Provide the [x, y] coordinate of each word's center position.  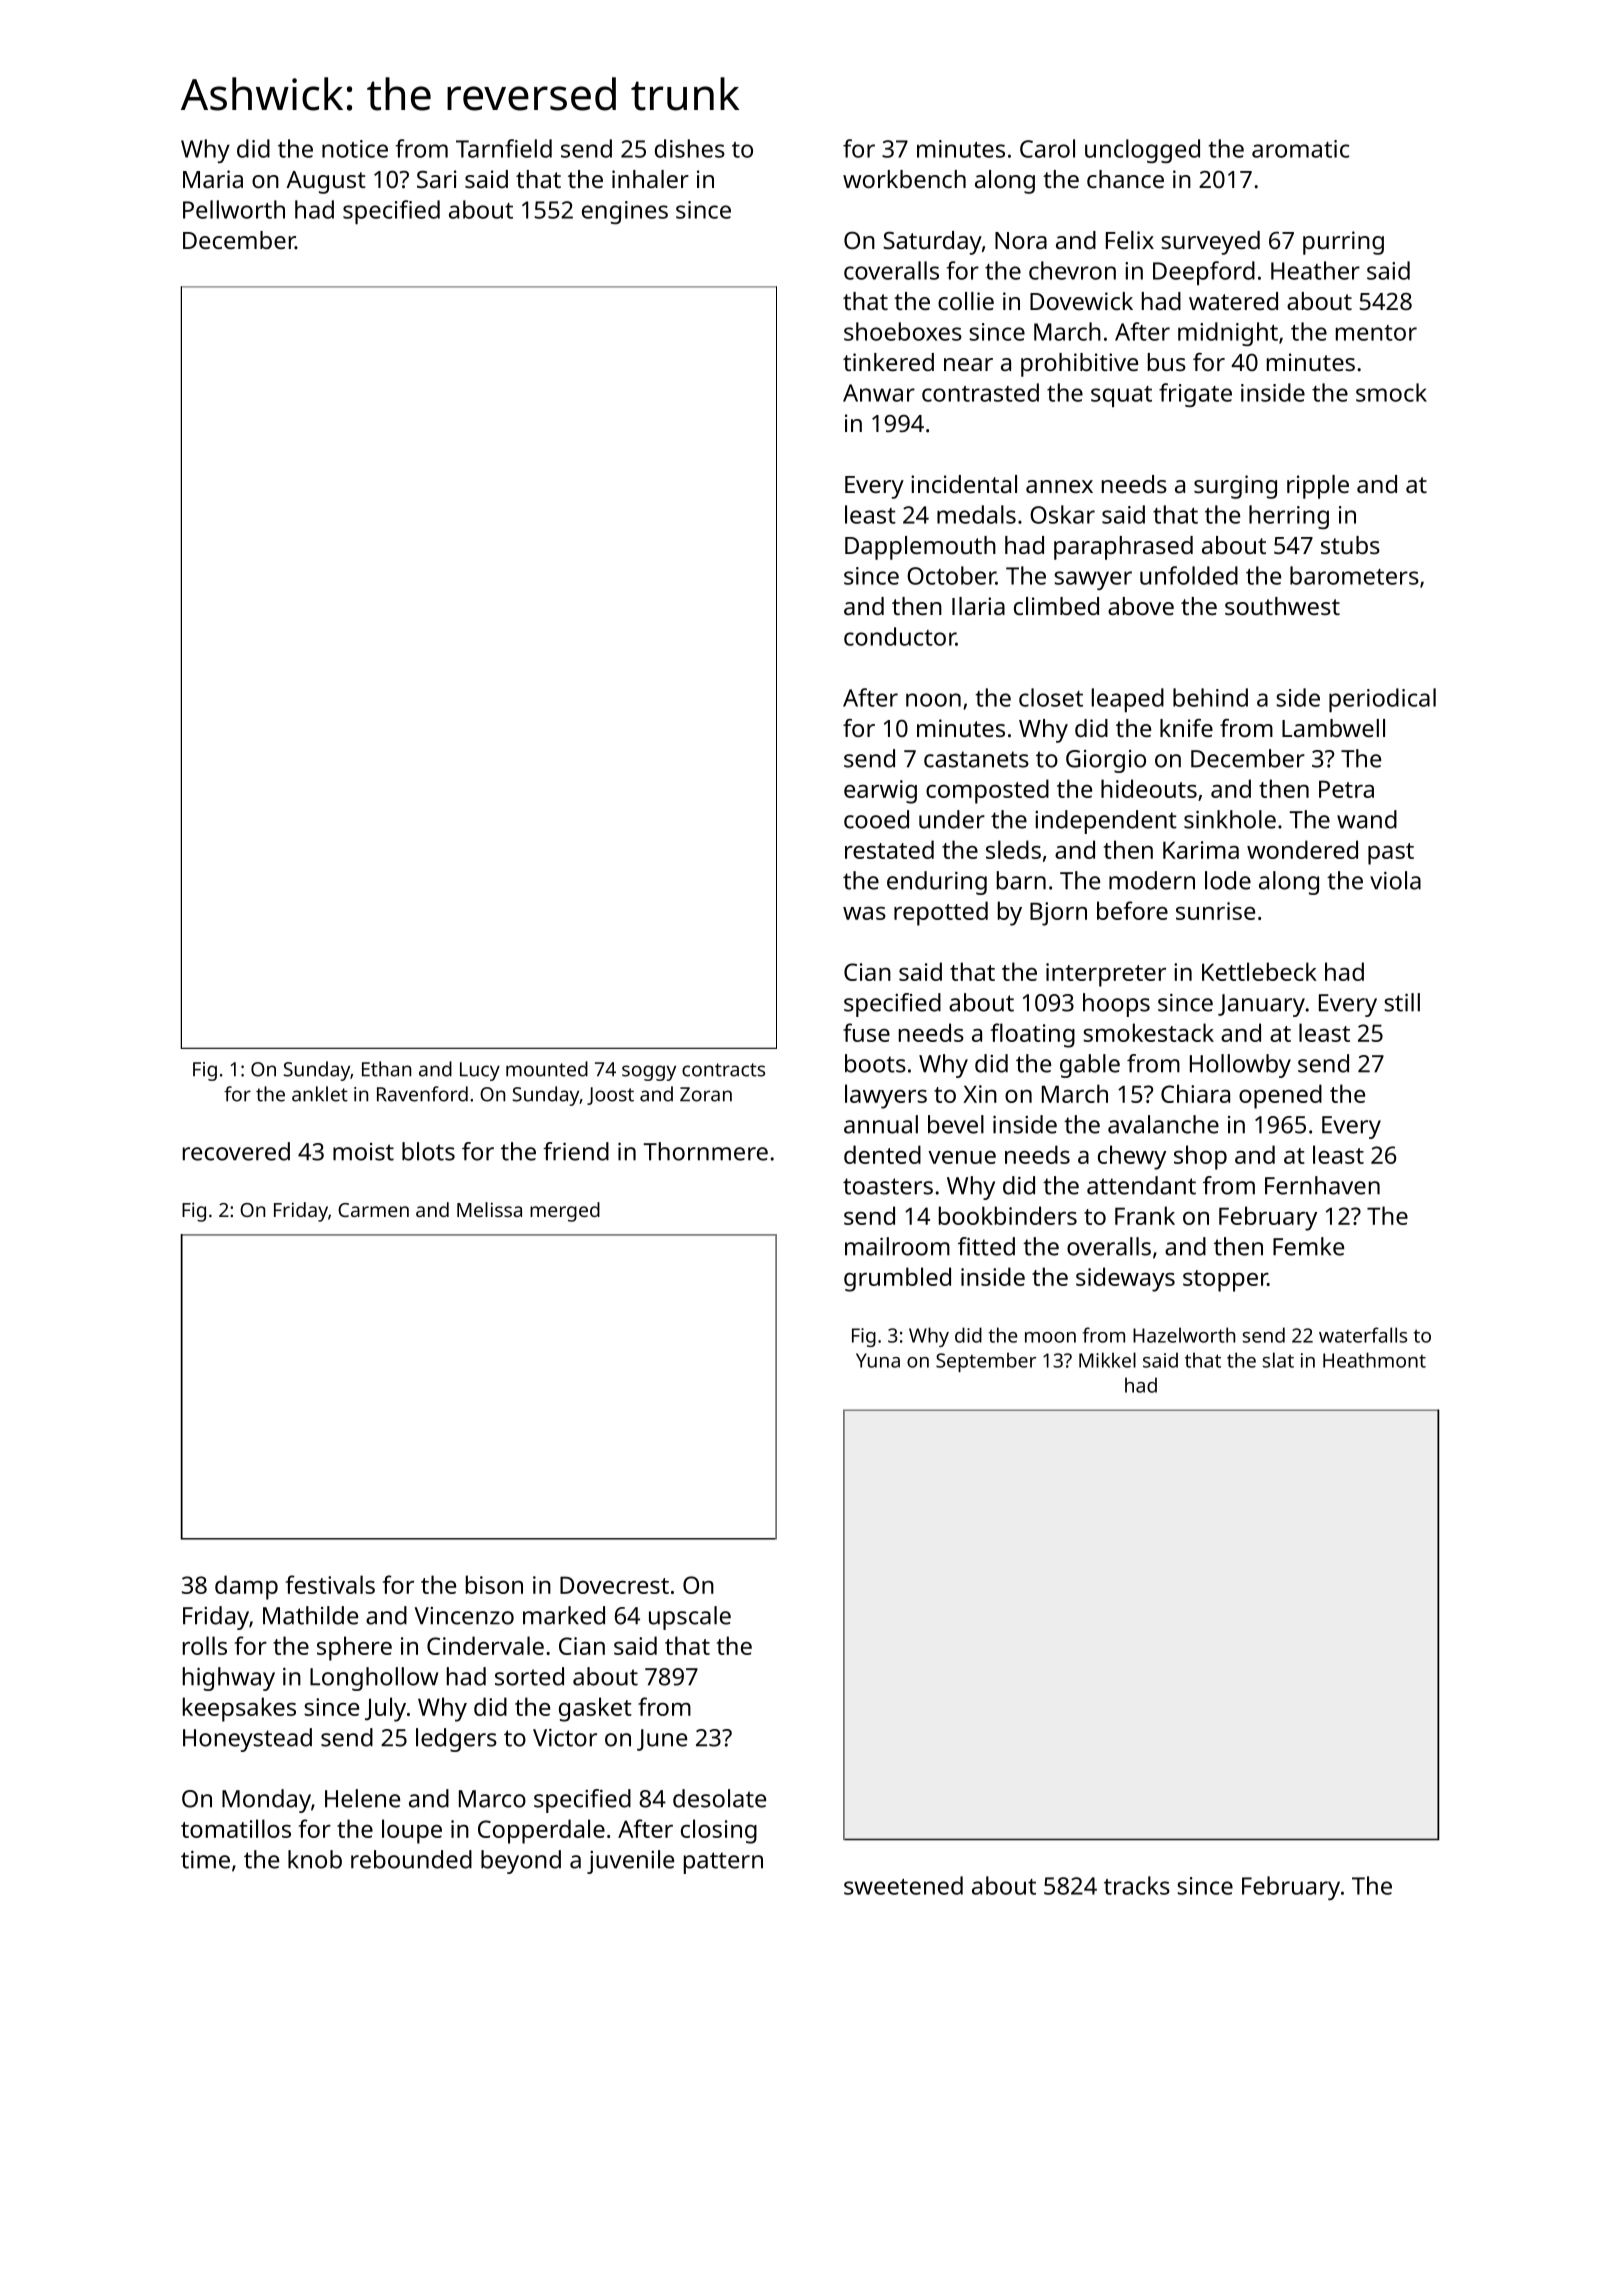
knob [315, 1859]
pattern [723, 1863]
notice [355, 149]
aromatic [1300, 149]
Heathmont [1374, 1360]
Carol [1047, 148]
